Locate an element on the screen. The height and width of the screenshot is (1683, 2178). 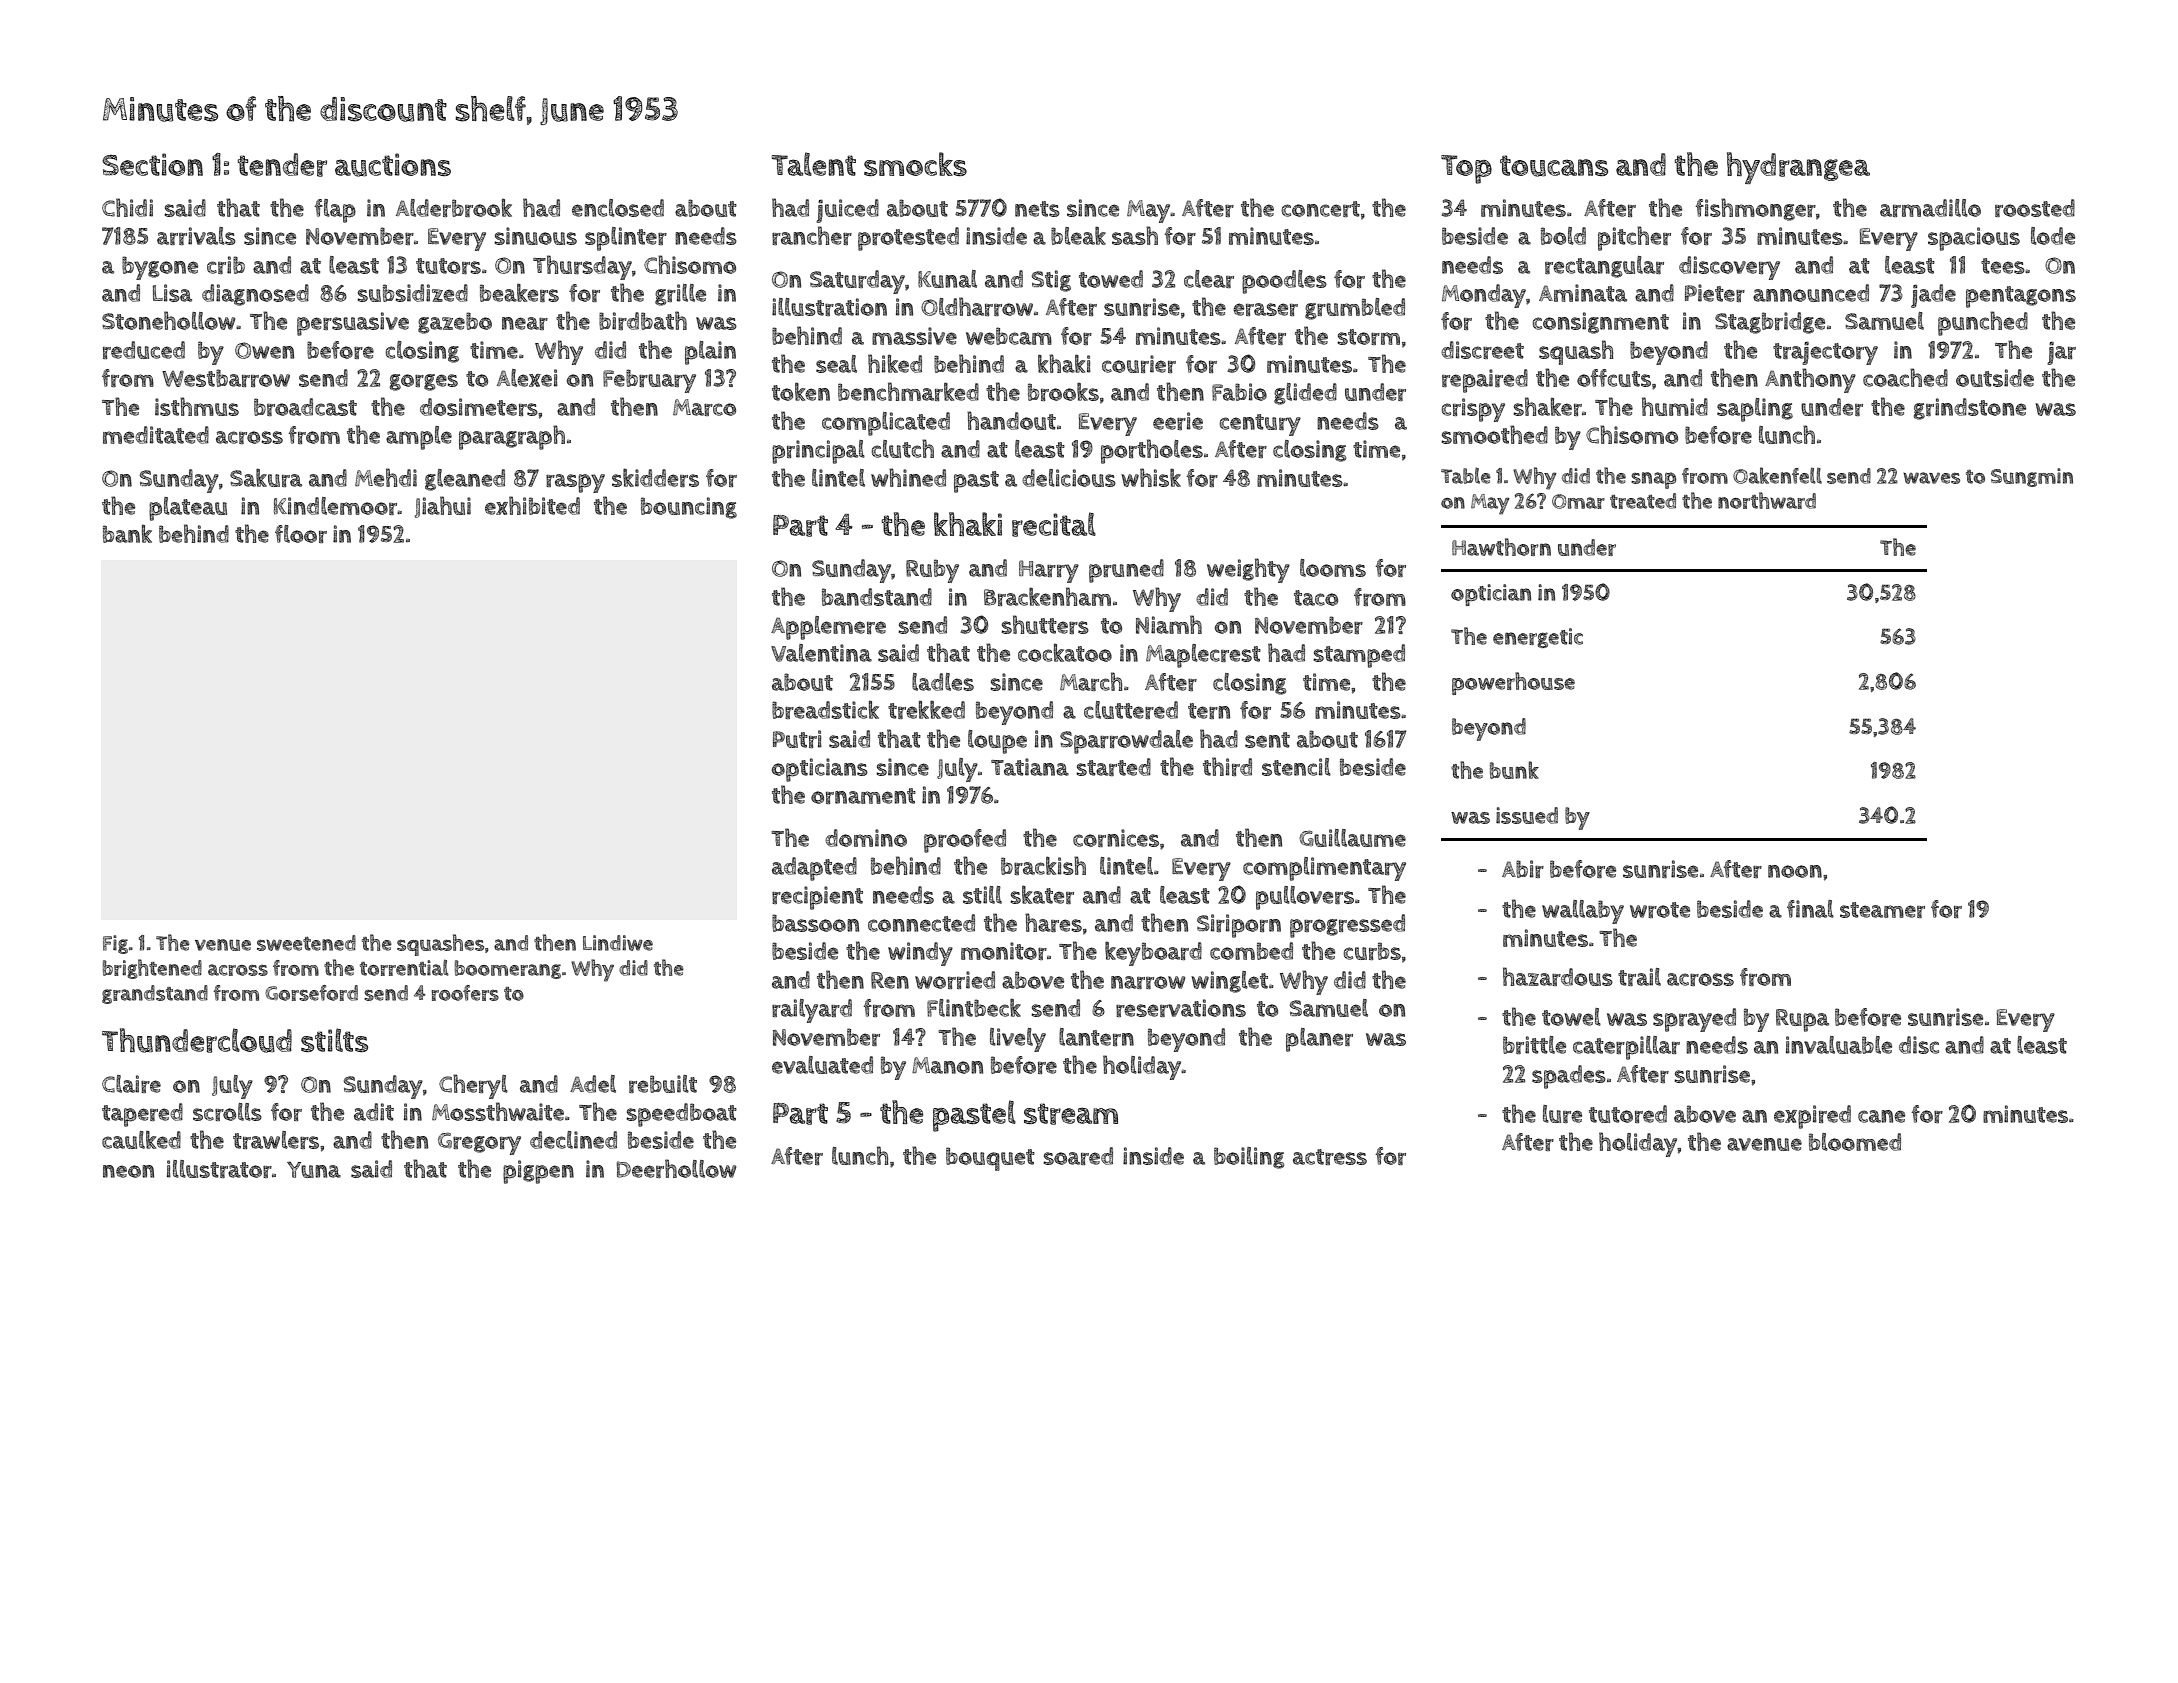
Yuna is located at coordinates (314, 1169).
